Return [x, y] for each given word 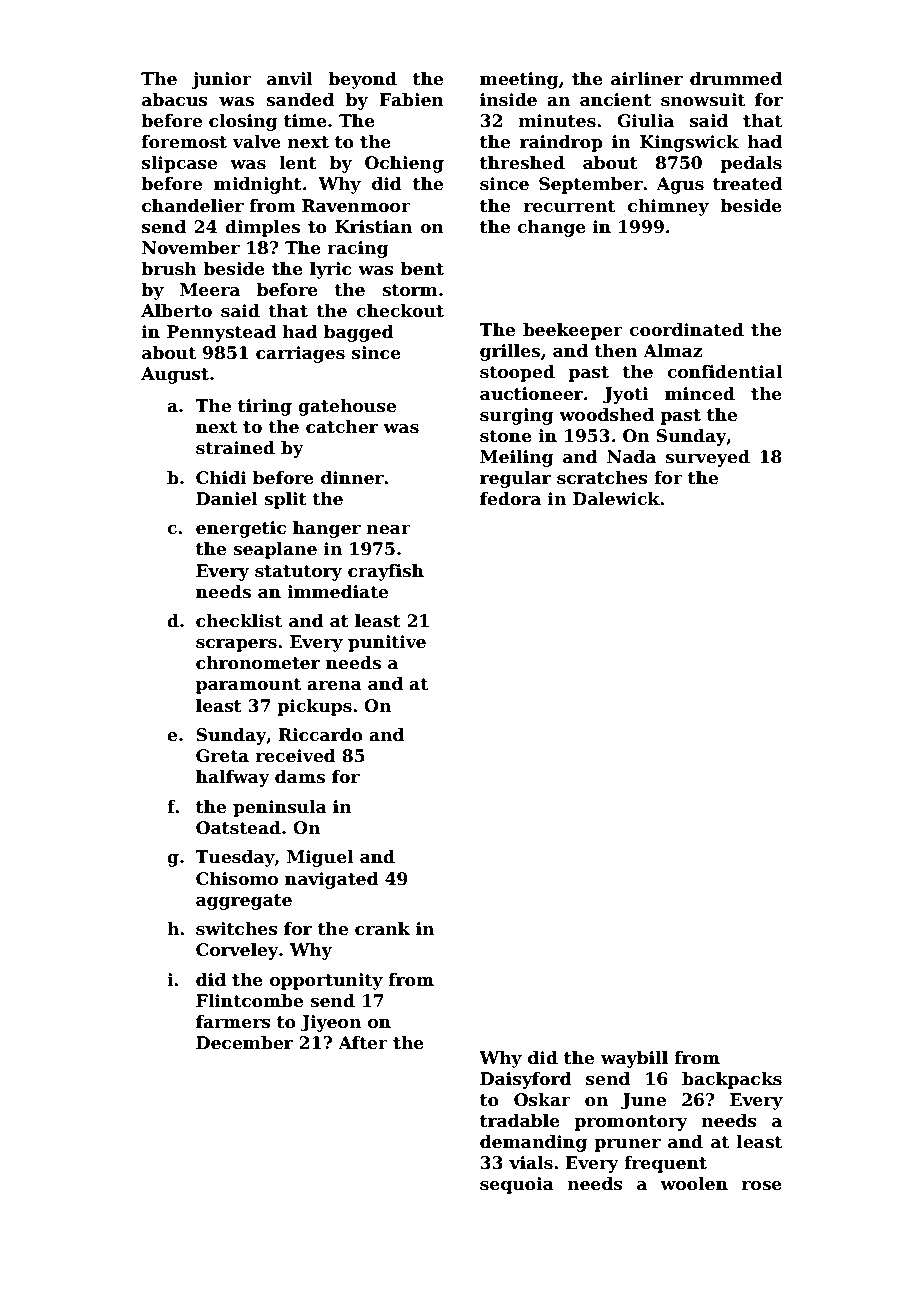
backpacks [732, 1080]
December [244, 1043]
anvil [290, 79]
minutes [557, 121]
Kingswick [689, 143]
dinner [352, 478]
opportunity [326, 981]
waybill [634, 1059]
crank [382, 929]
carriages [300, 354]
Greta [222, 756]
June [643, 1101]
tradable [520, 1121]
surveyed [707, 458]
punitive [387, 643]
